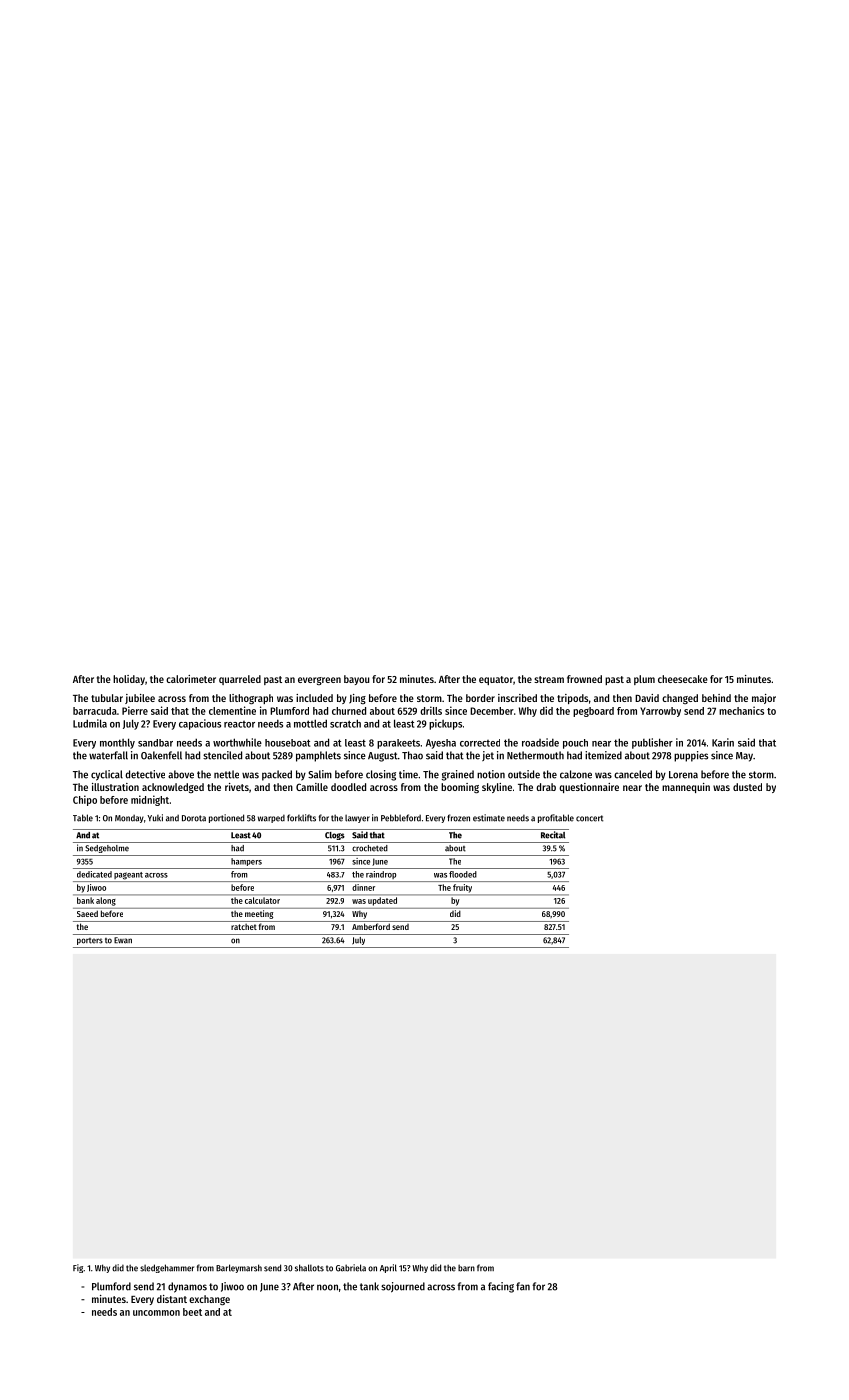  What do you see at coordinates (167, 1268) in the screenshot?
I see `sledgehammer` at bounding box center [167, 1268].
